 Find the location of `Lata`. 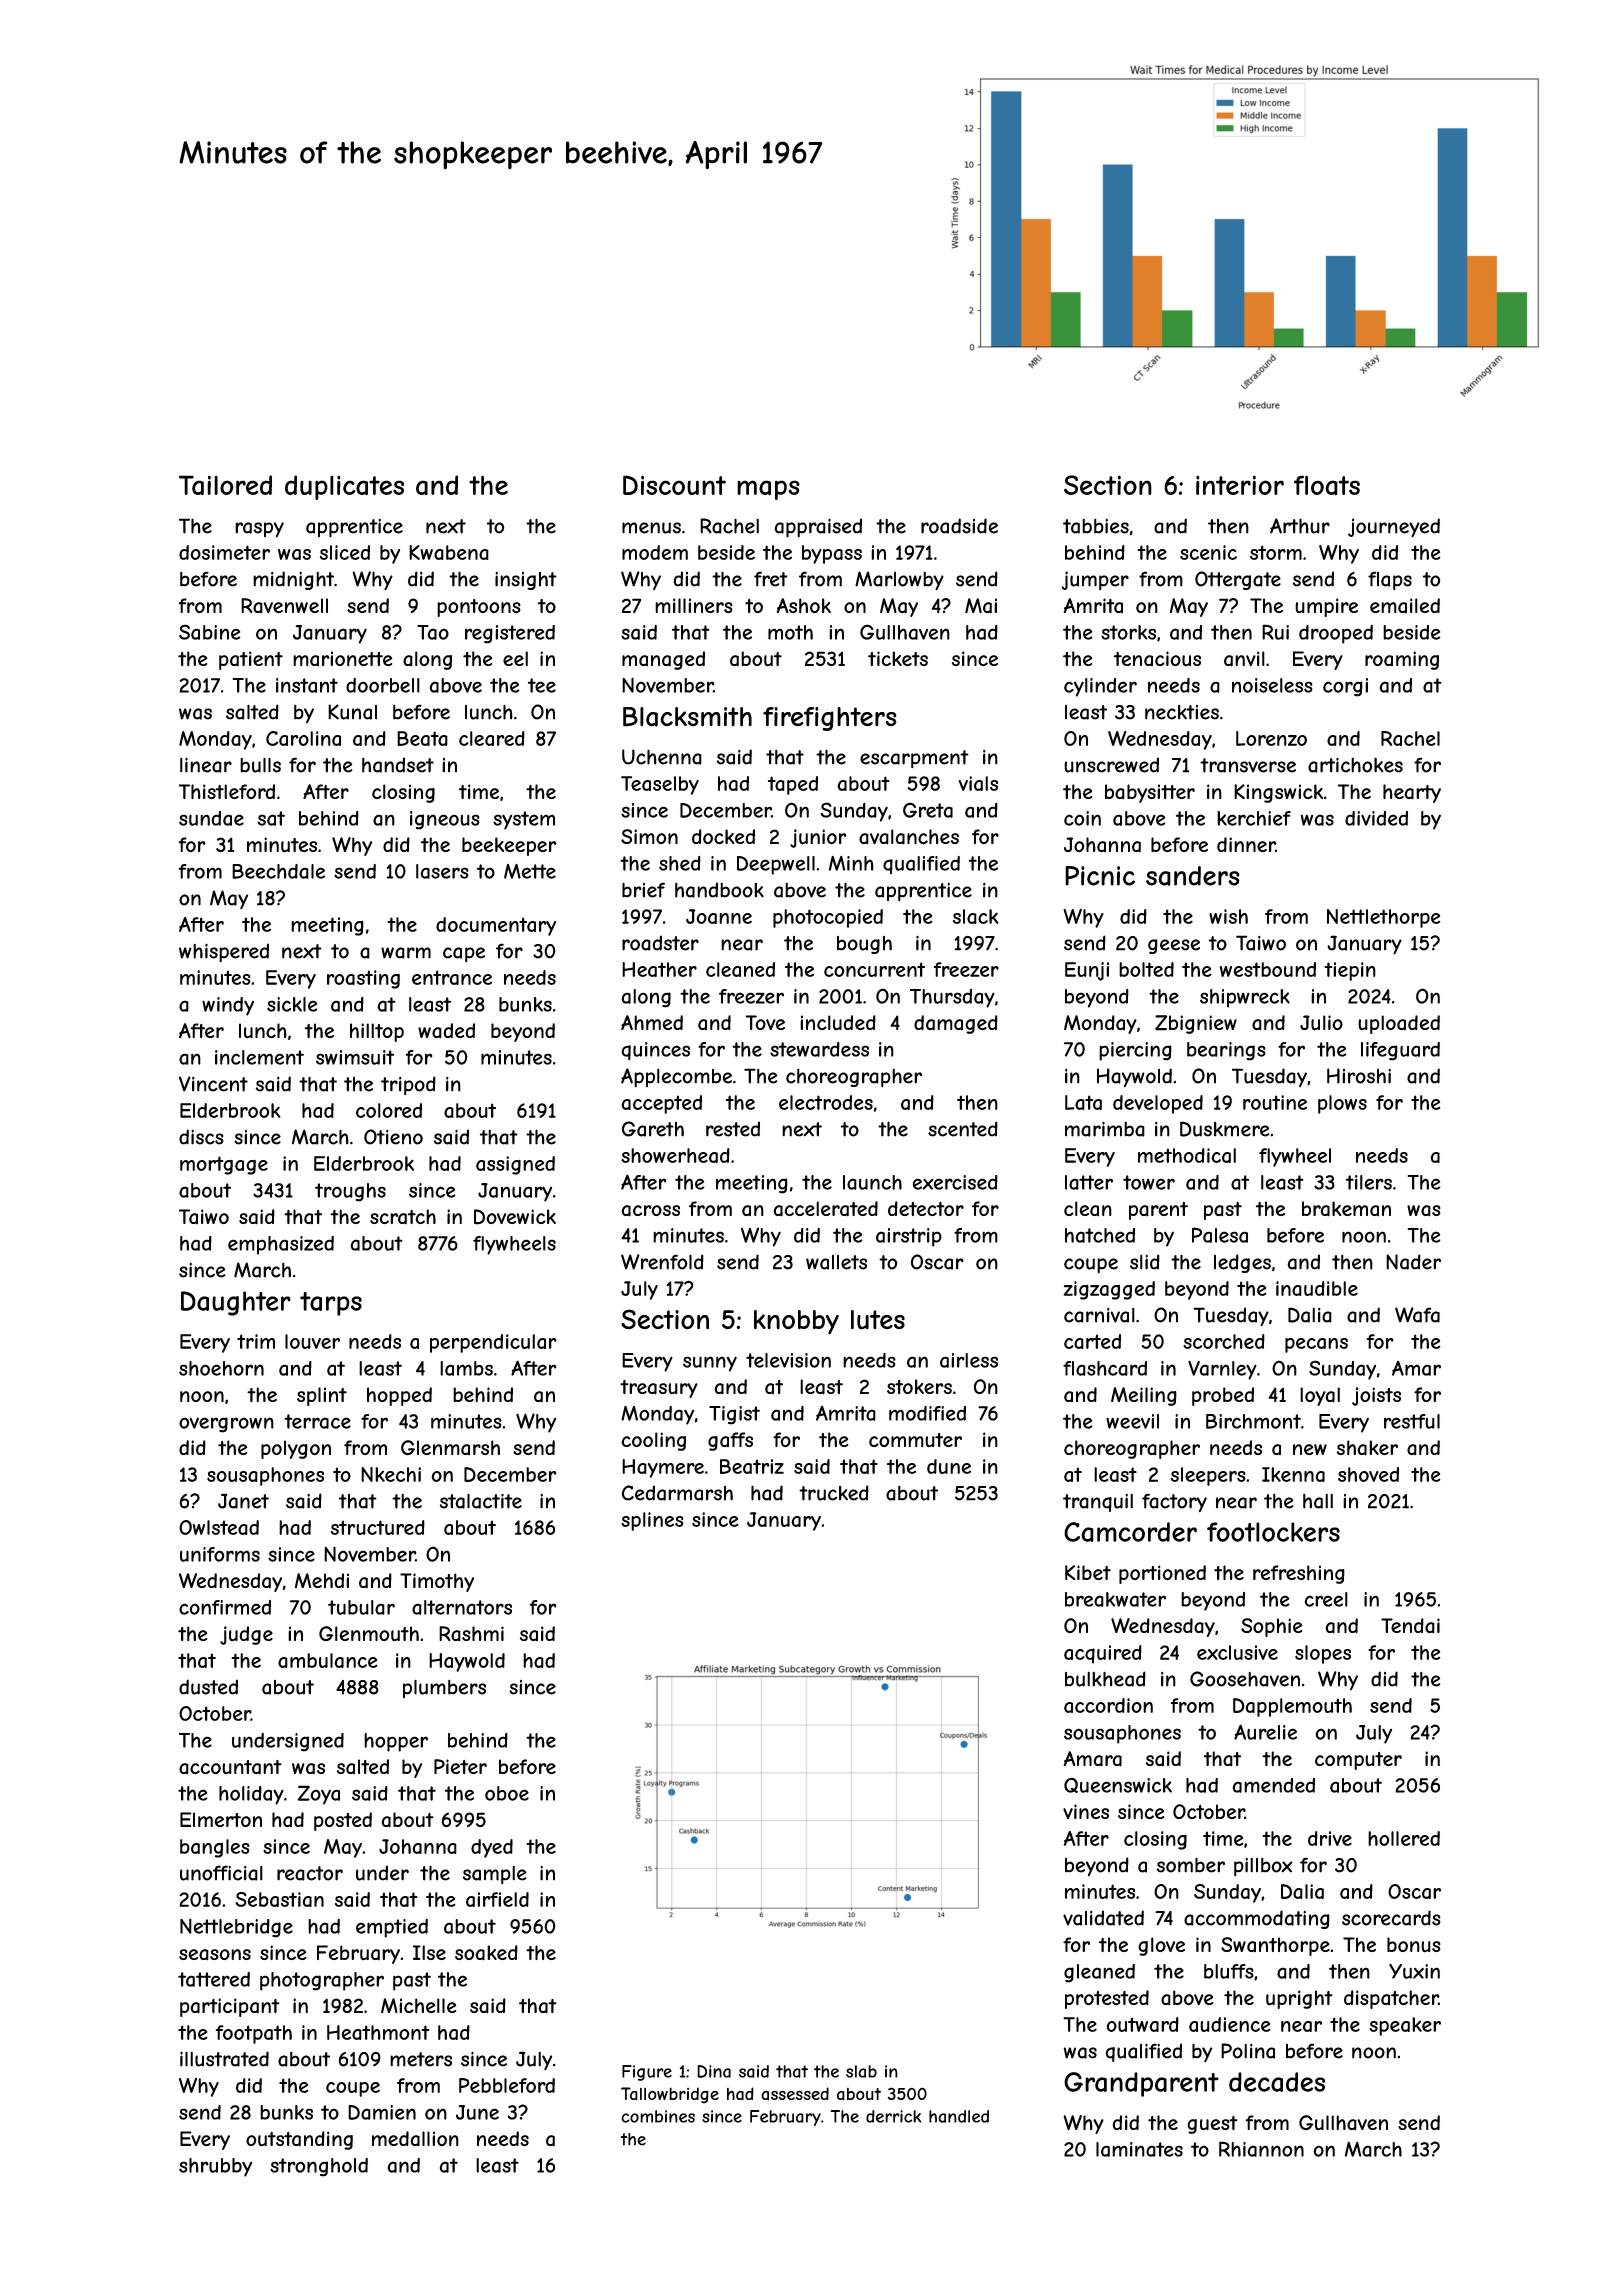

Lata is located at coordinates (1083, 1102).
